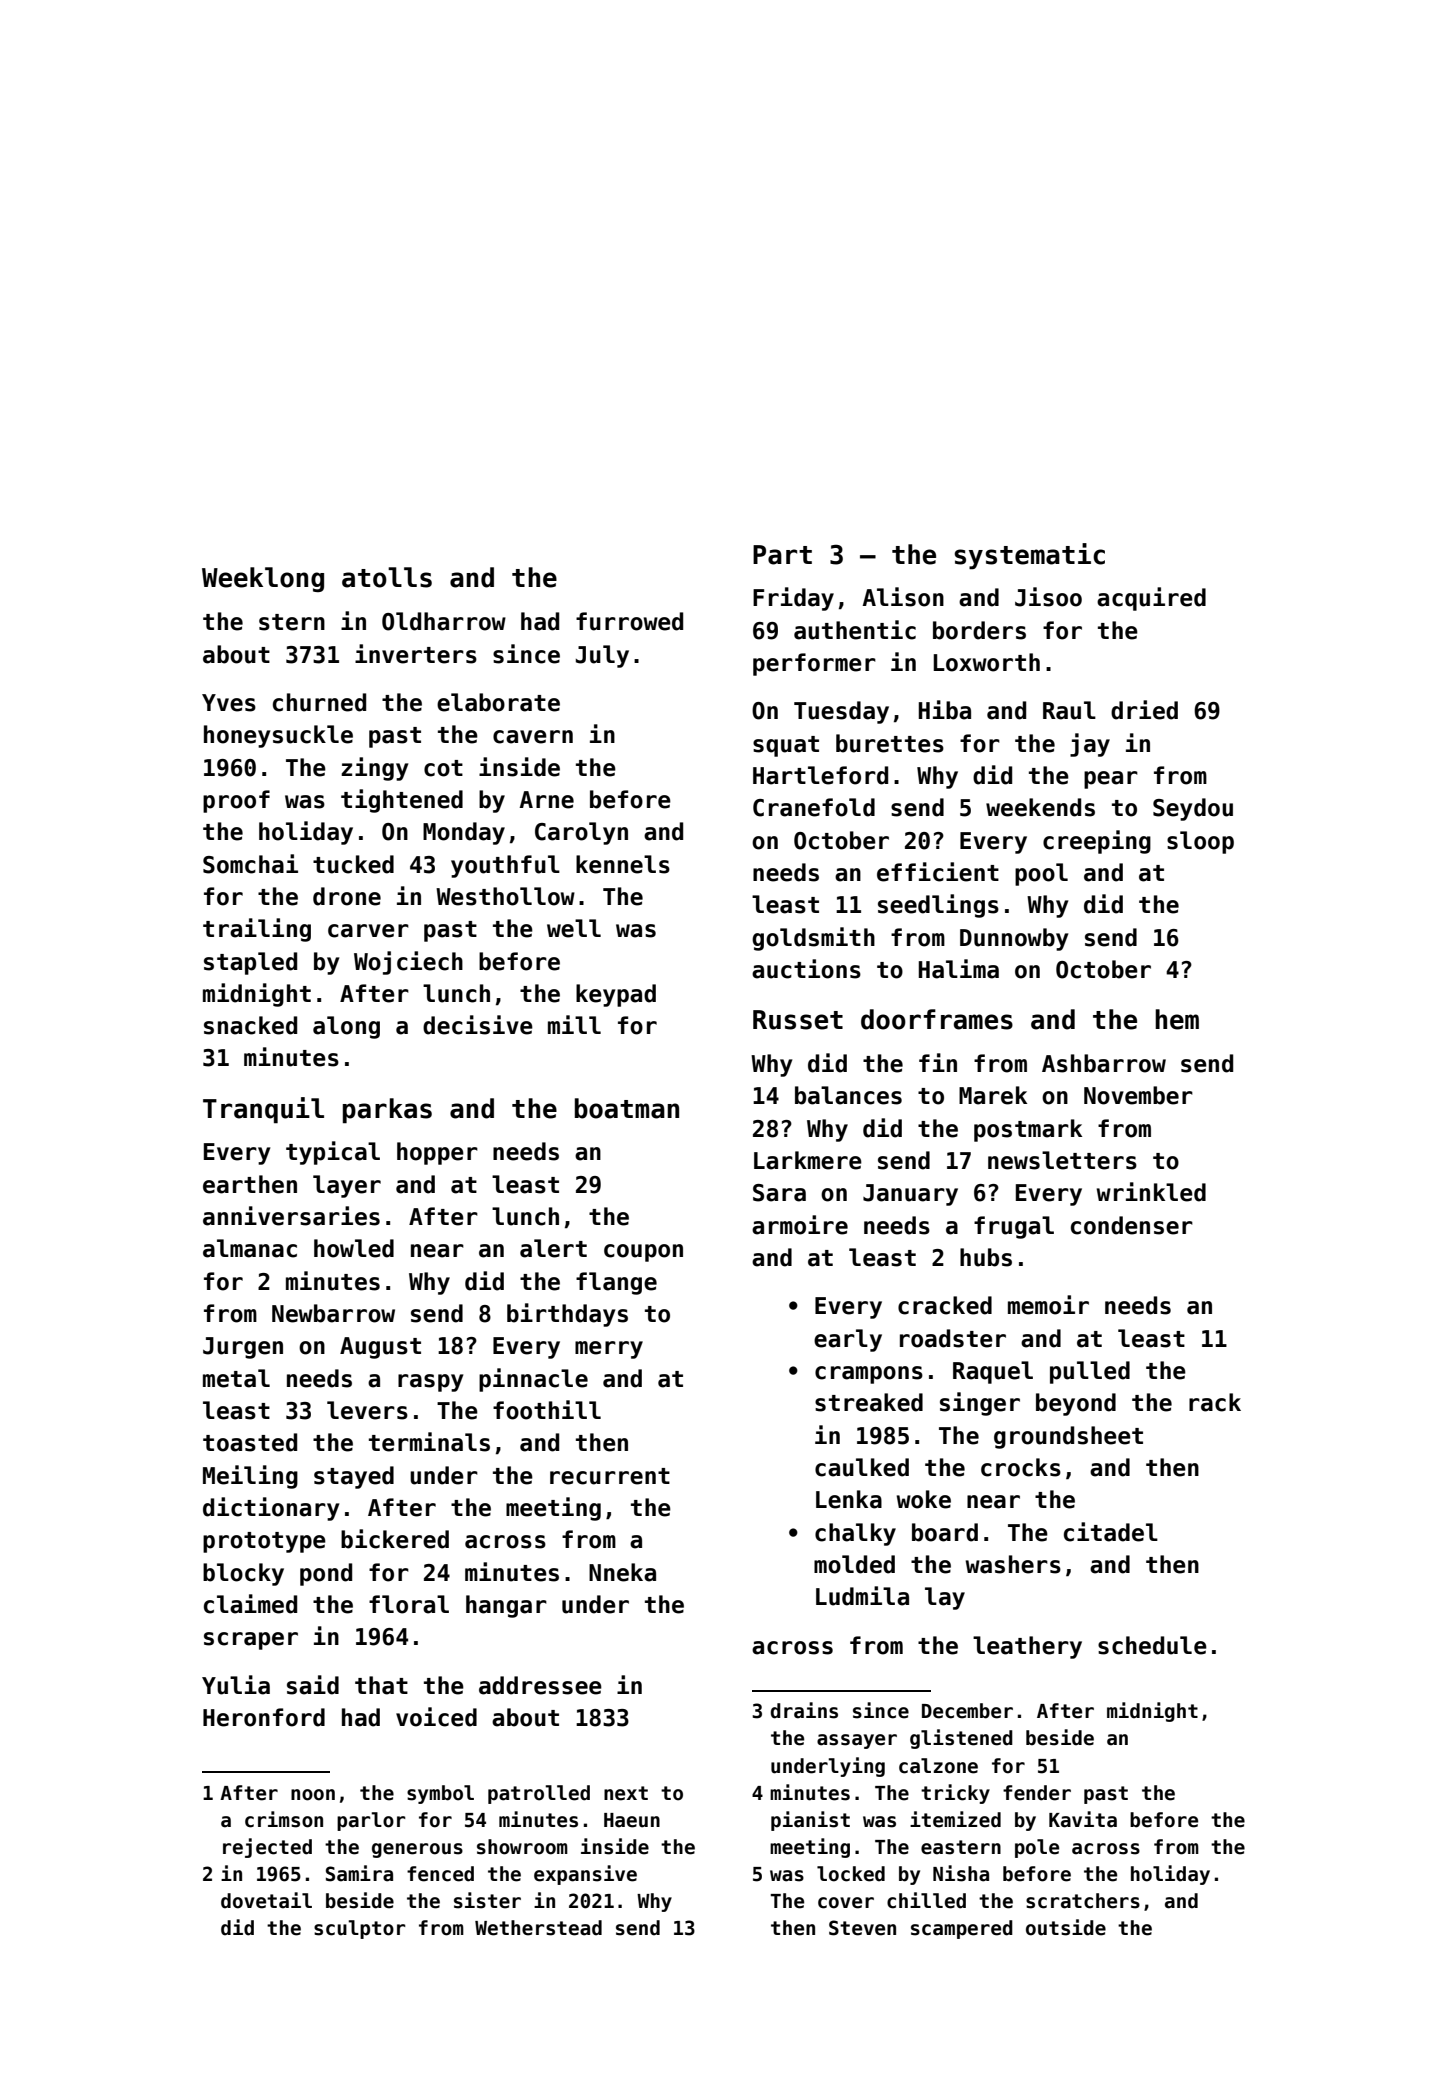 This screenshot has width=1450, height=2100. I want to click on Seydou, so click(1193, 809).
